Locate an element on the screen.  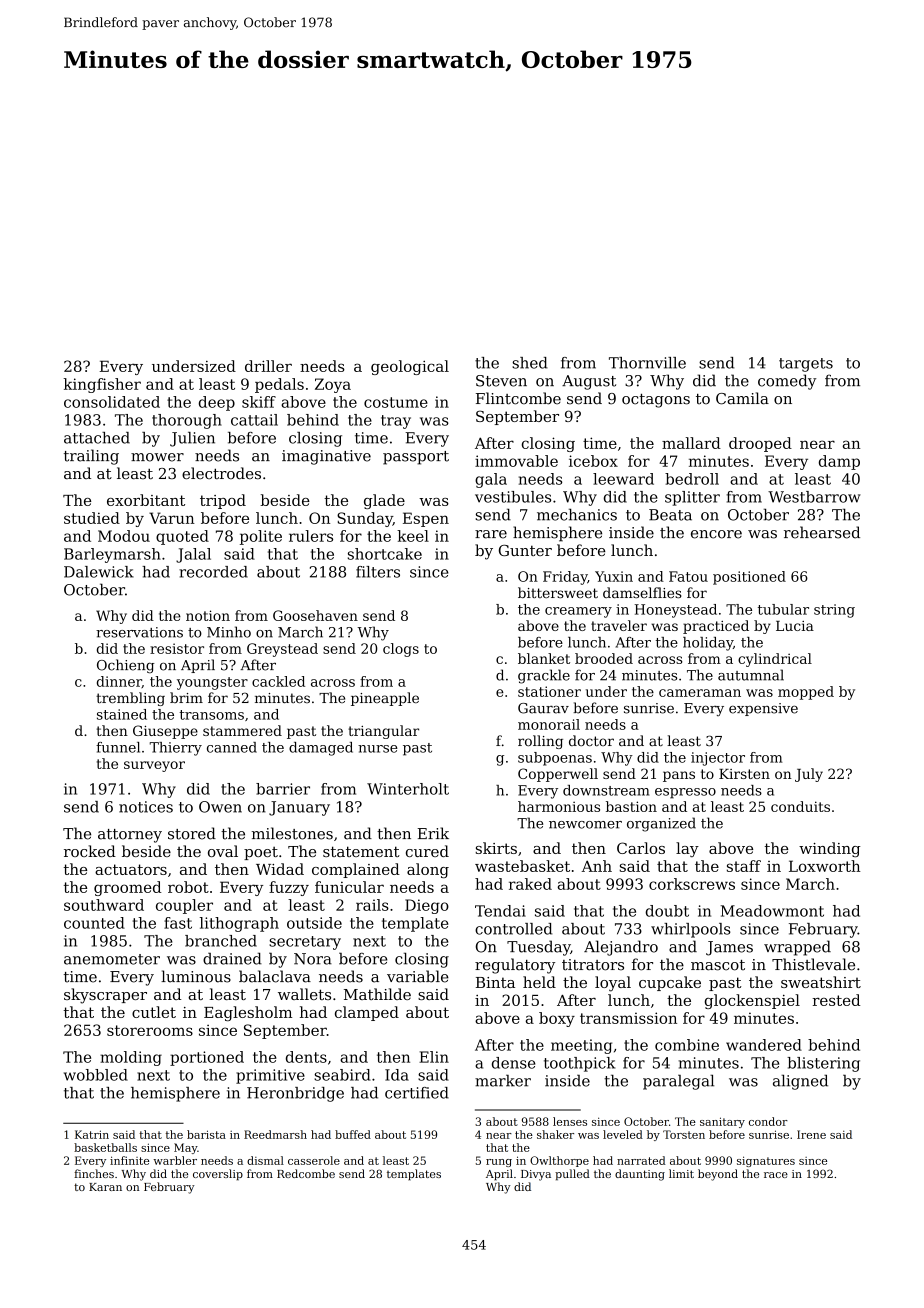
geological is located at coordinates (410, 367).
